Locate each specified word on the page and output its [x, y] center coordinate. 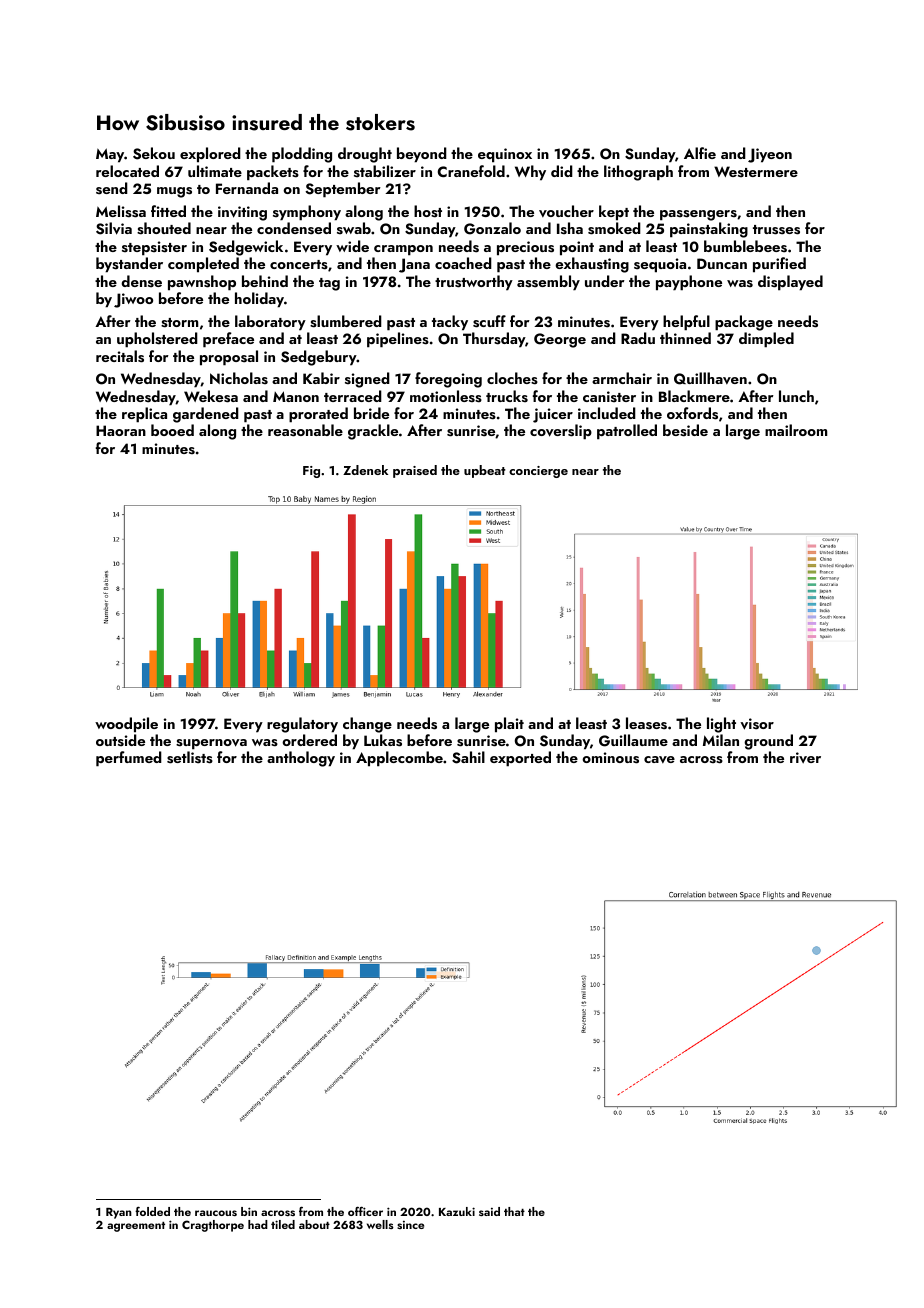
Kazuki [457, 1211]
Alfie [700, 153]
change [367, 725]
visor [757, 724]
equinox [505, 155]
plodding [302, 155]
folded [152, 1211]
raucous [216, 1213]
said [489, 1211]
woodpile [126, 725]
